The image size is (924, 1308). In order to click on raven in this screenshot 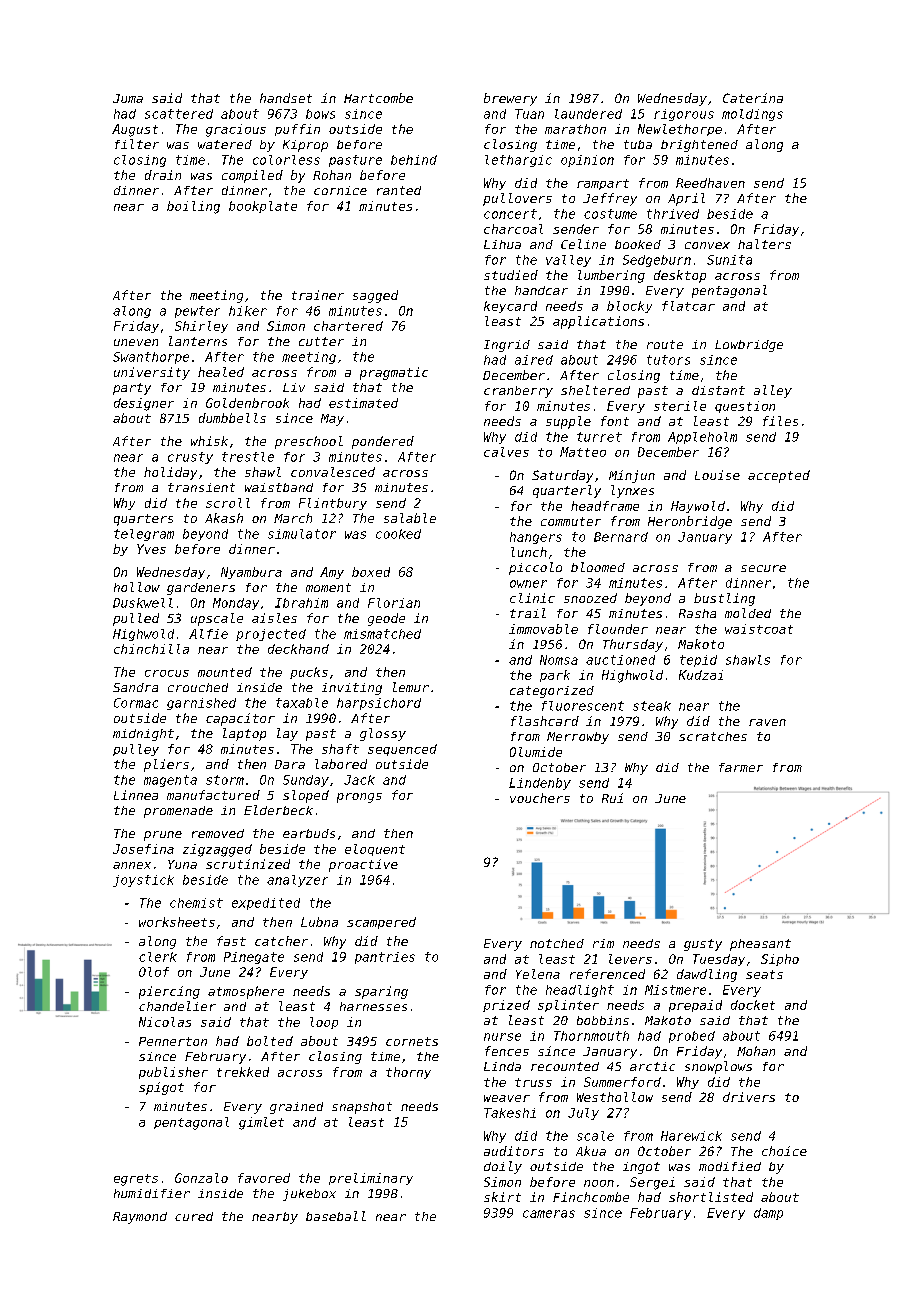, I will do `click(767, 722)`.
